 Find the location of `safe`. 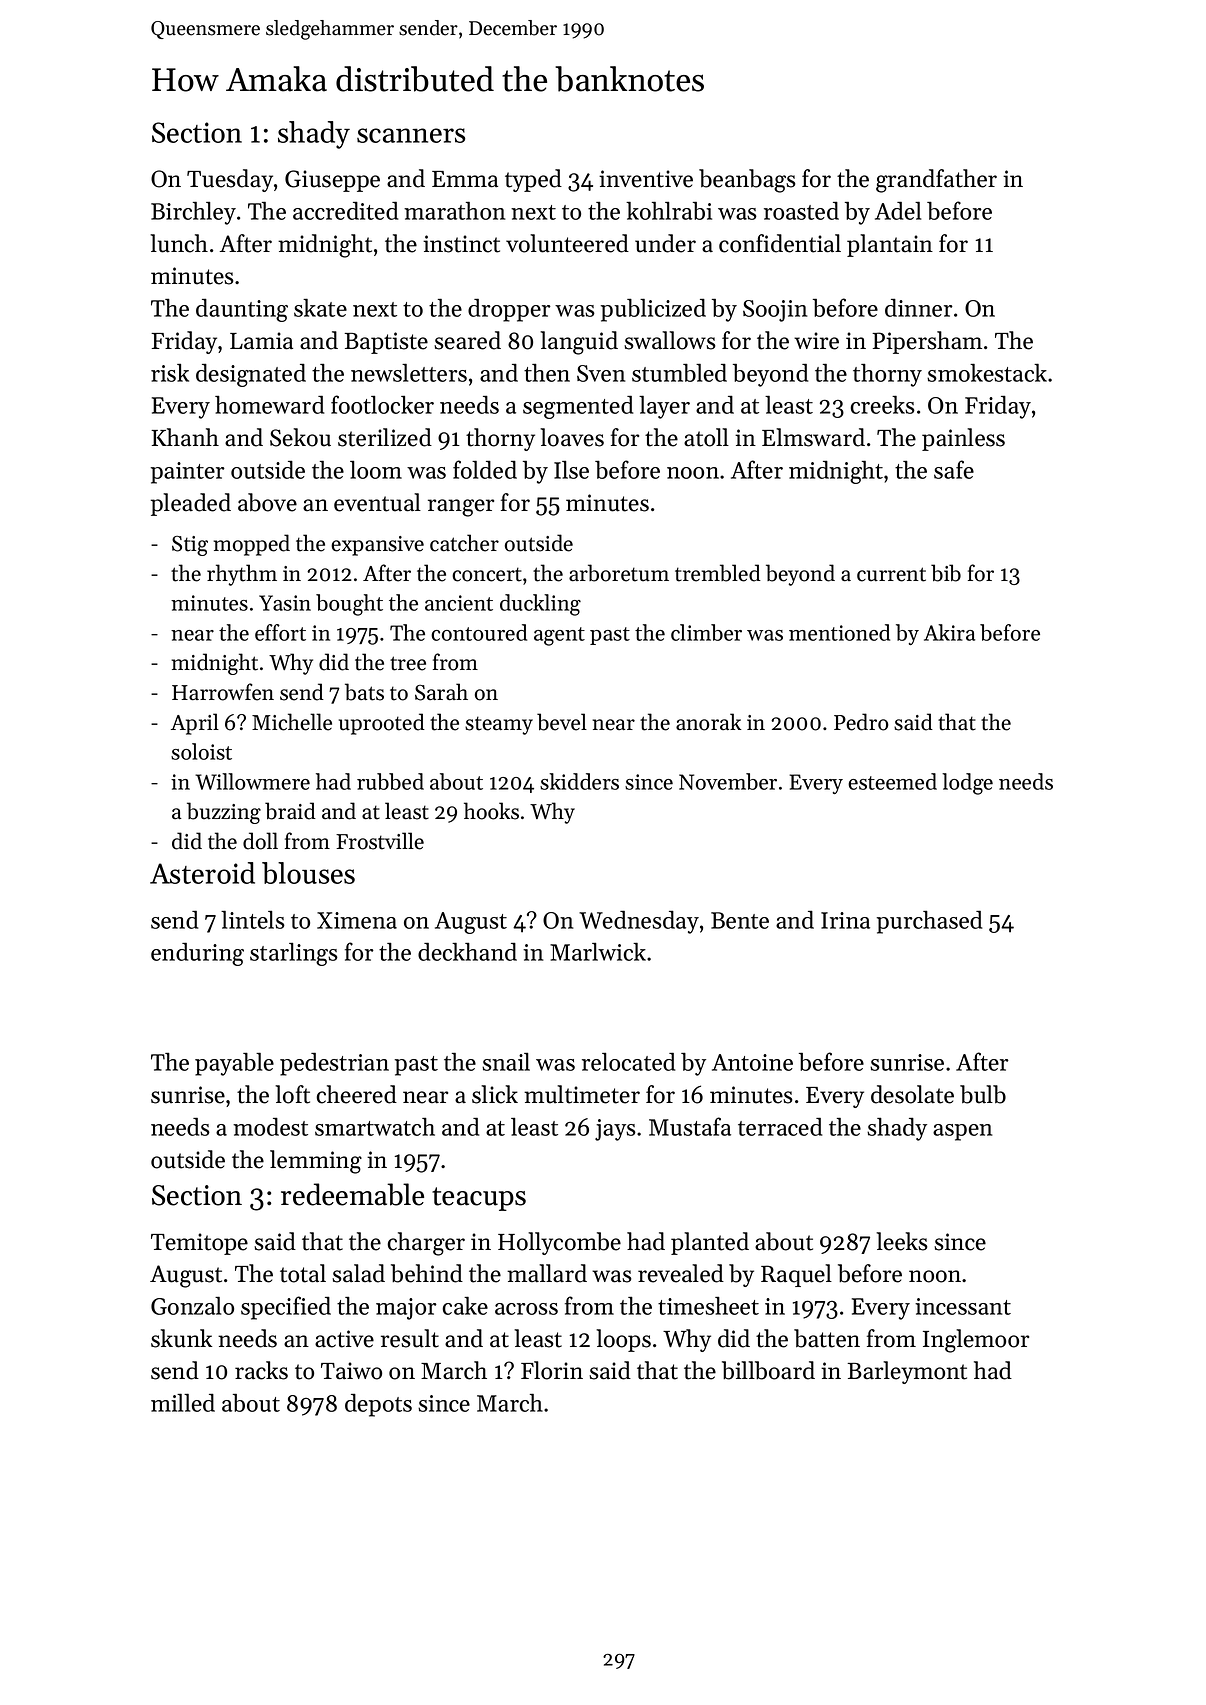

safe is located at coordinates (954, 469).
